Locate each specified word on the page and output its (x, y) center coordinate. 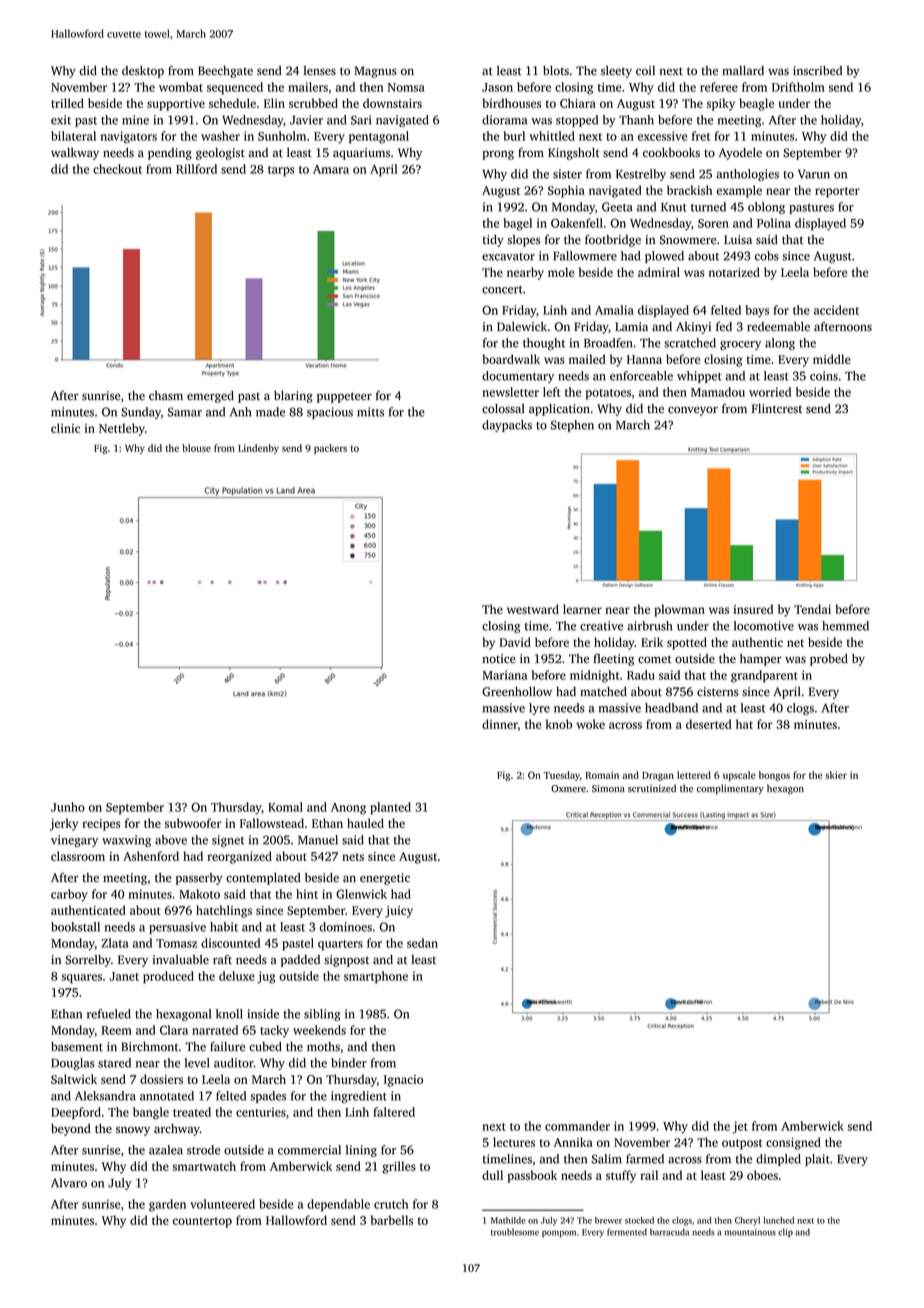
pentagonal (379, 137)
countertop (202, 1222)
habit (224, 927)
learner (582, 609)
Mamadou (718, 392)
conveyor (693, 411)
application (559, 410)
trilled (67, 103)
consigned (793, 1143)
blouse (196, 448)
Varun (814, 174)
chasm (166, 396)
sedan (422, 943)
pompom (559, 1234)
